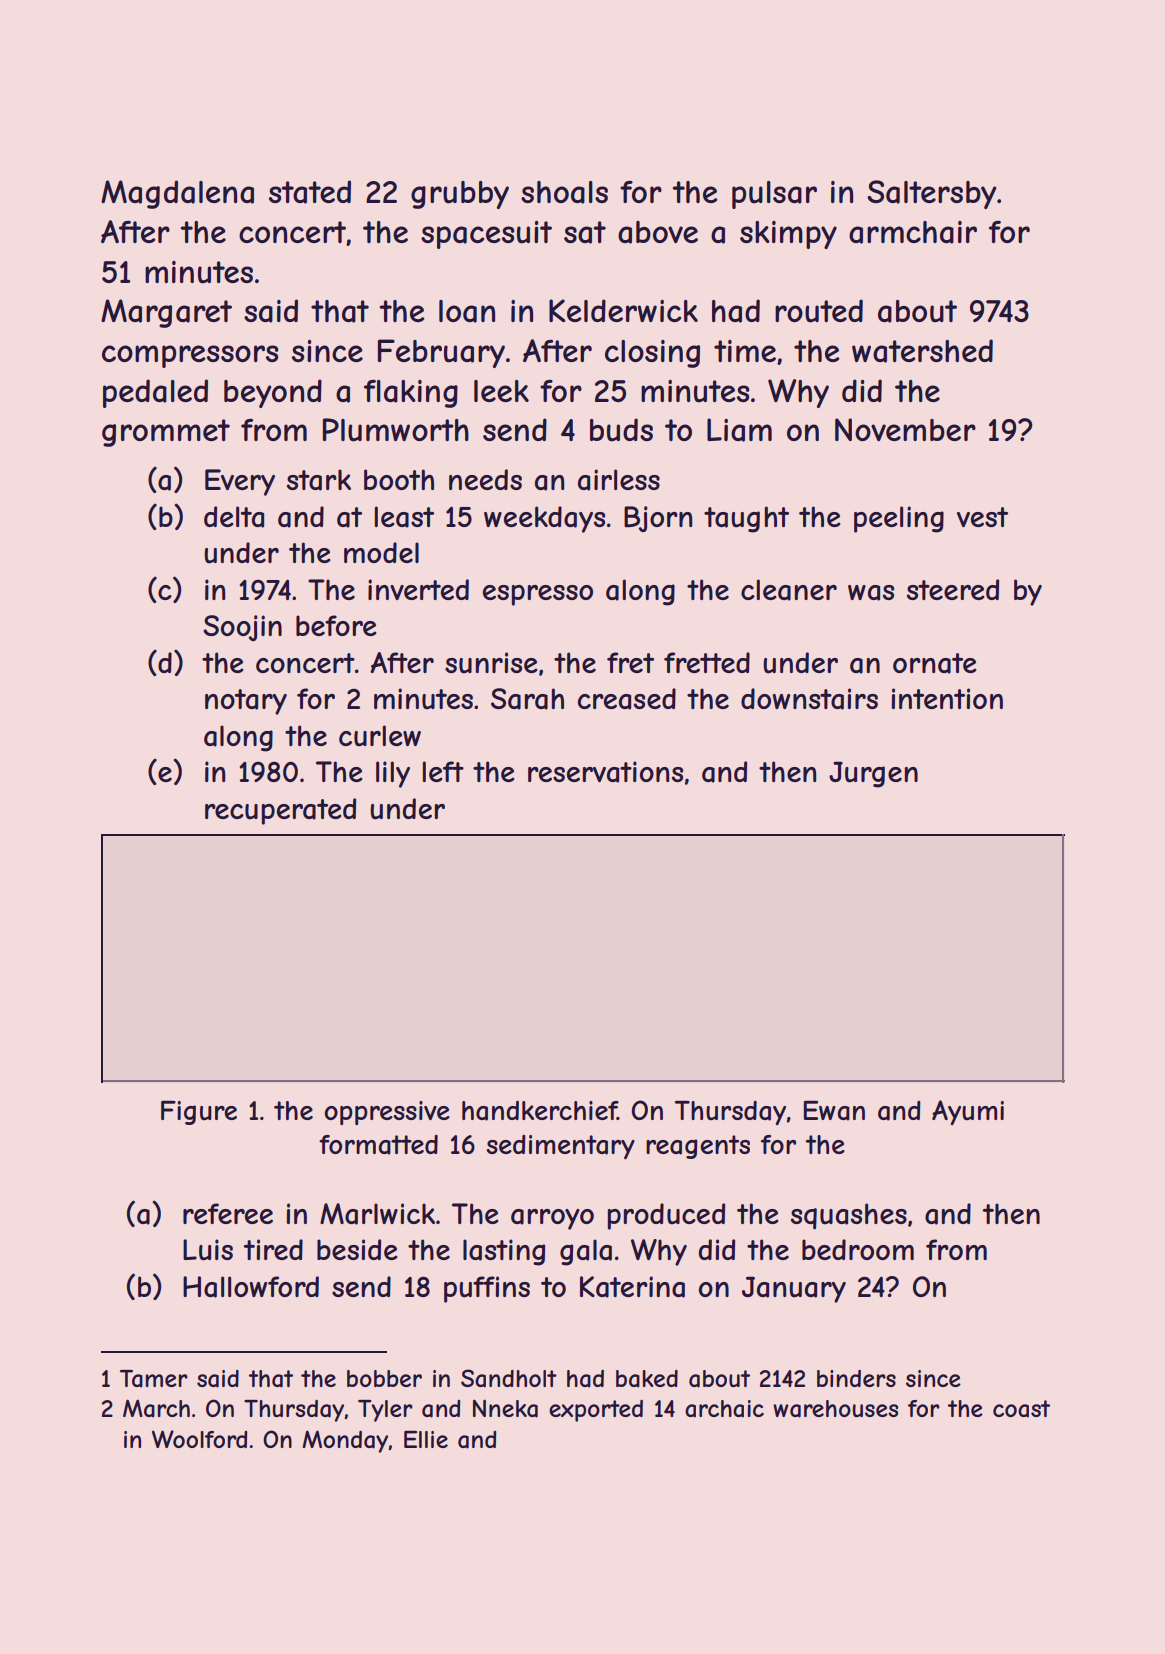 The width and height of the screenshot is (1165, 1654). Describe the element at coordinates (968, 1112) in the screenshot. I see `Ayumi` at that location.
